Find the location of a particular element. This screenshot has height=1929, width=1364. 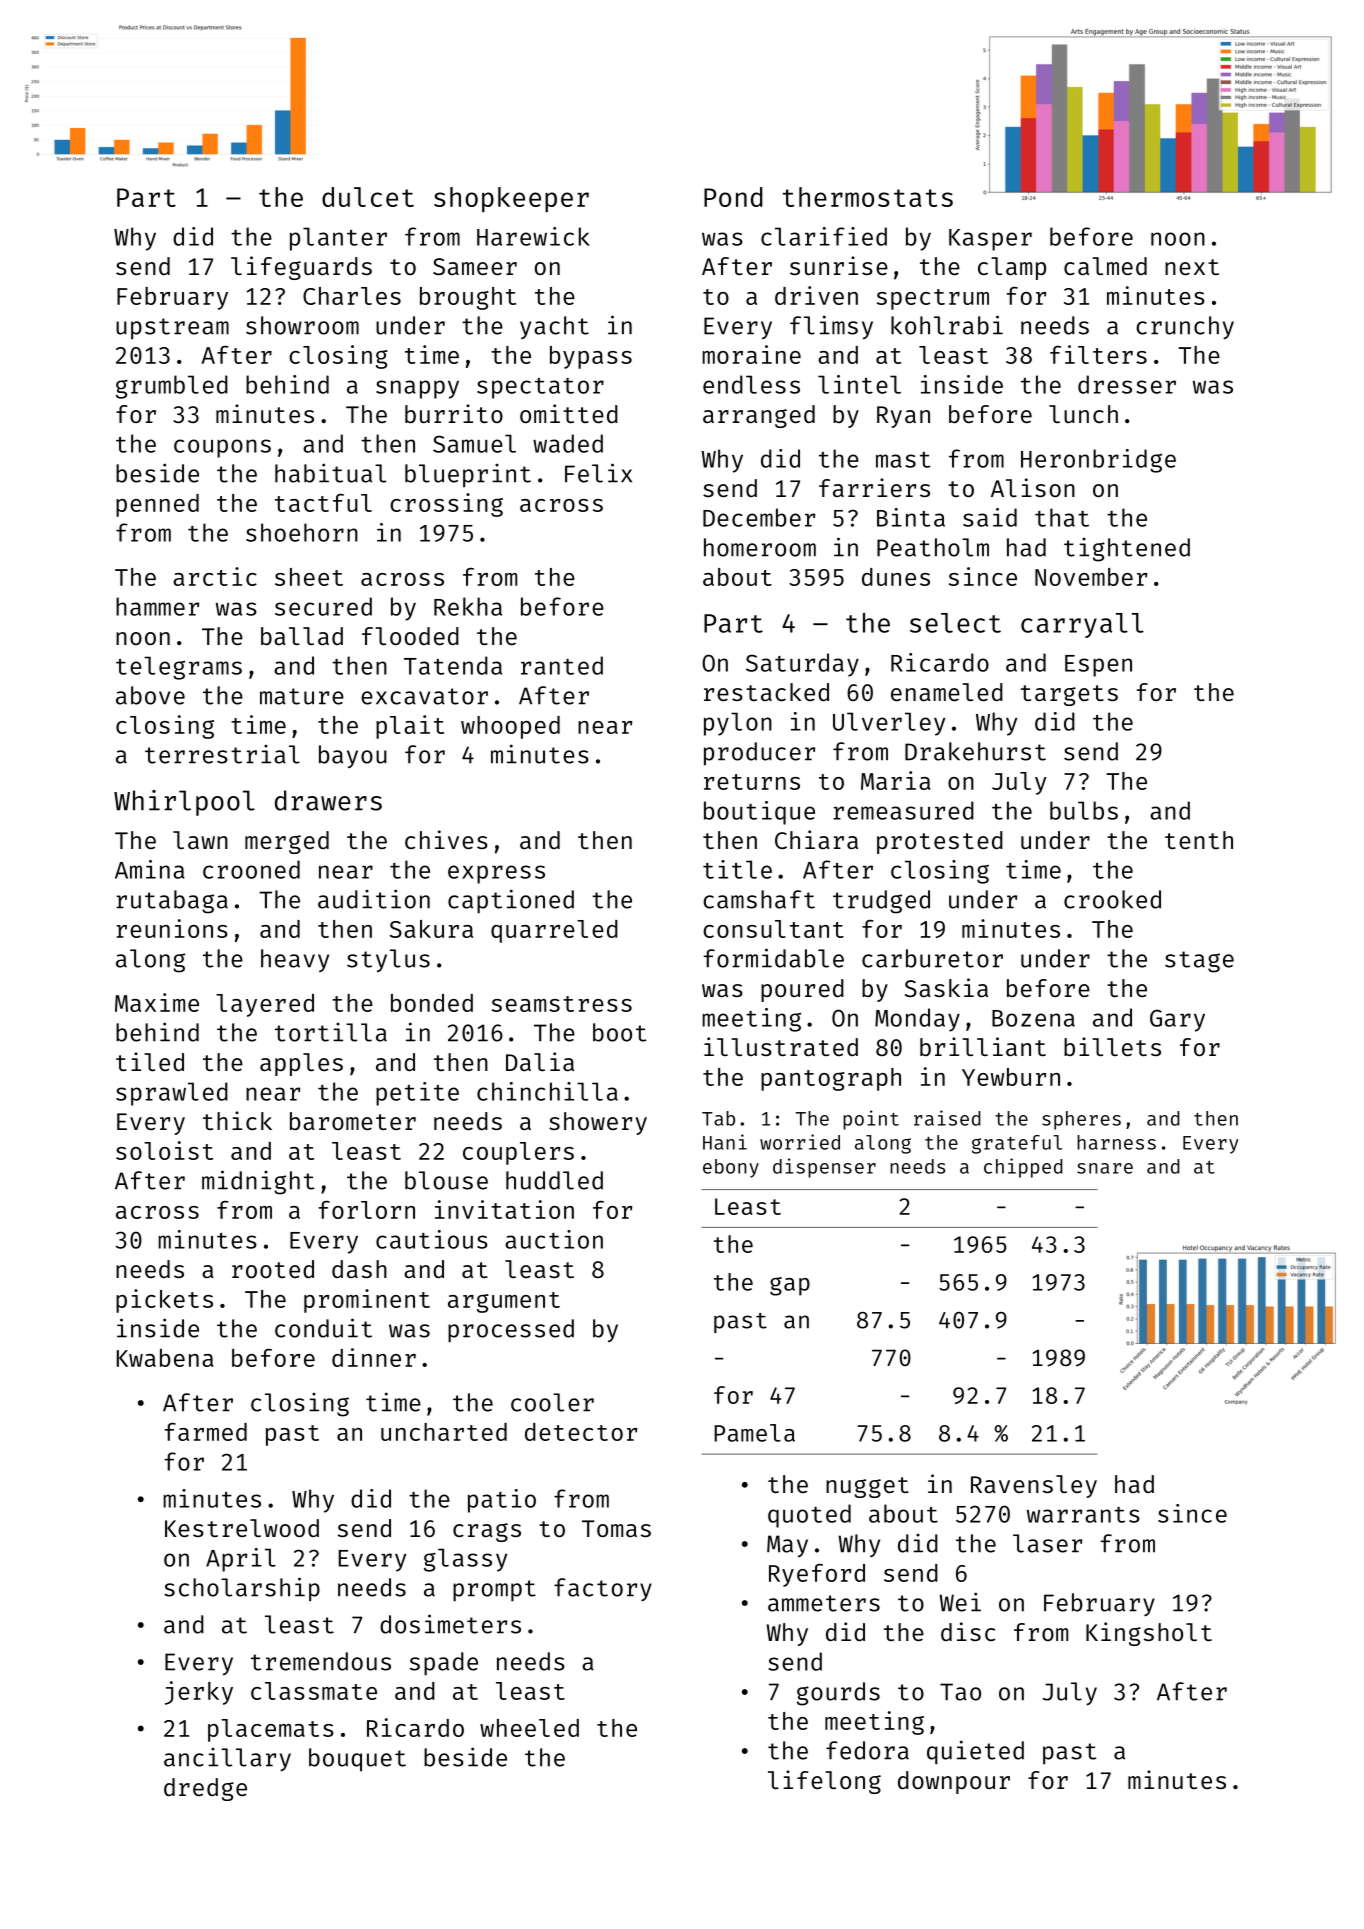

shopkeeper is located at coordinates (511, 200).
